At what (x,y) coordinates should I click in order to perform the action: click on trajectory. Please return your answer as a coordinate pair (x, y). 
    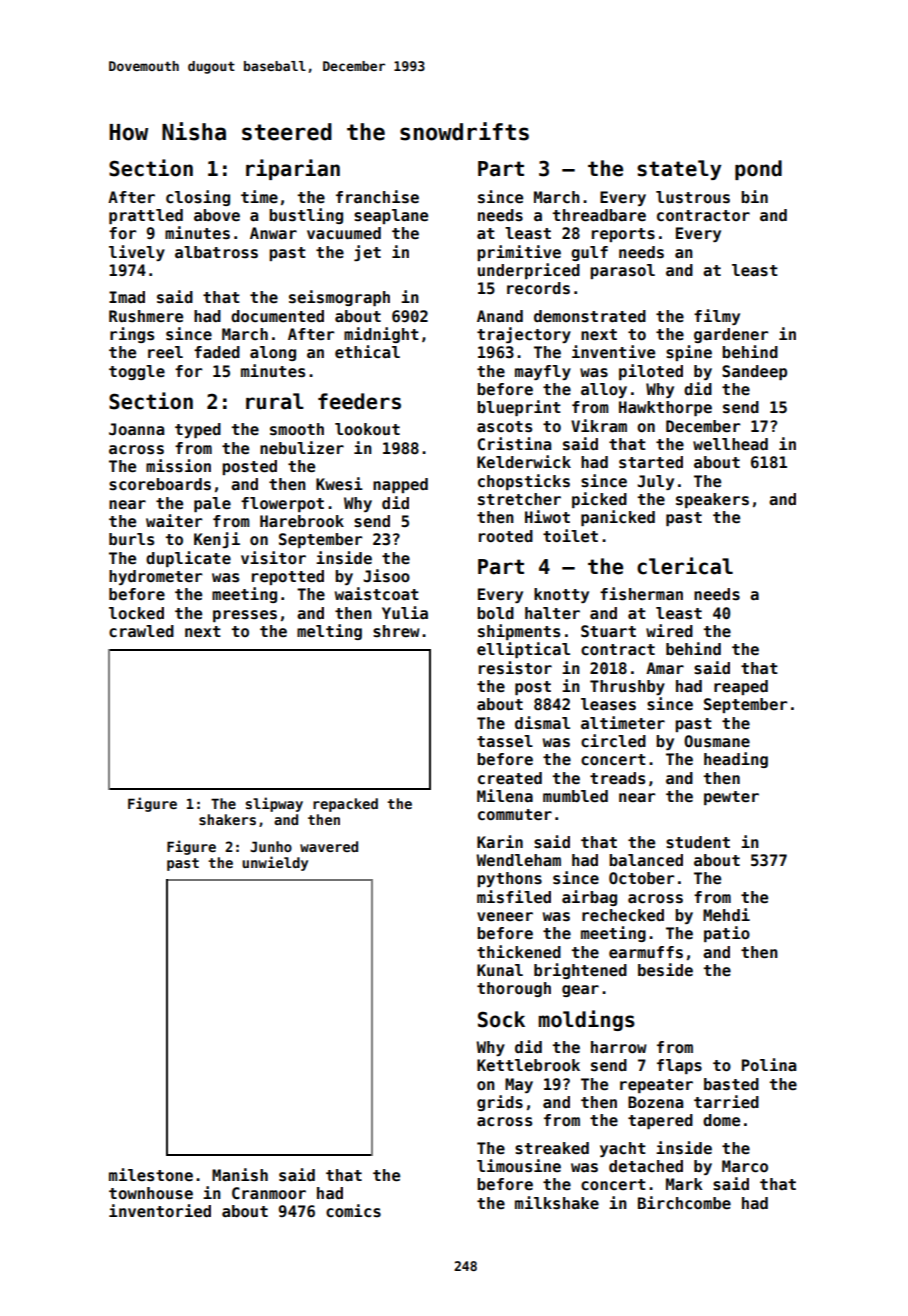
    Looking at the image, I should click on (524, 335).
